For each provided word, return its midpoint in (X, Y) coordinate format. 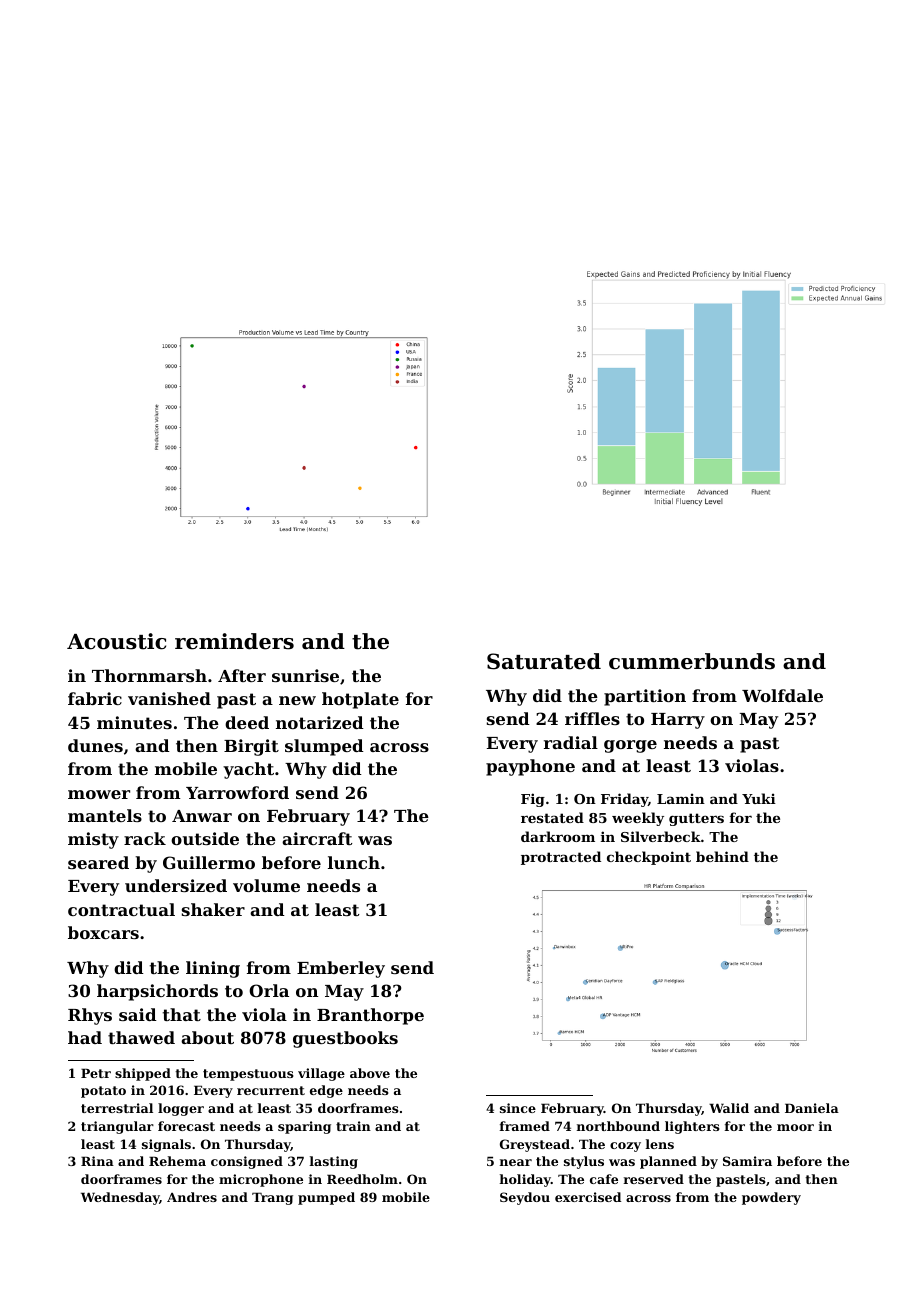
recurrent (271, 1090)
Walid (729, 1108)
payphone (530, 767)
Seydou (525, 1198)
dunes (95, 745)
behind (722, 856)
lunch (354, 862)
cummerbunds (692, 661)
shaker (213, 909)
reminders (234, 641)
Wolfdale (782, 695)
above (370, 1073)
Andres (192, 1197)
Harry (678, 721)
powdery (771, 1198)
